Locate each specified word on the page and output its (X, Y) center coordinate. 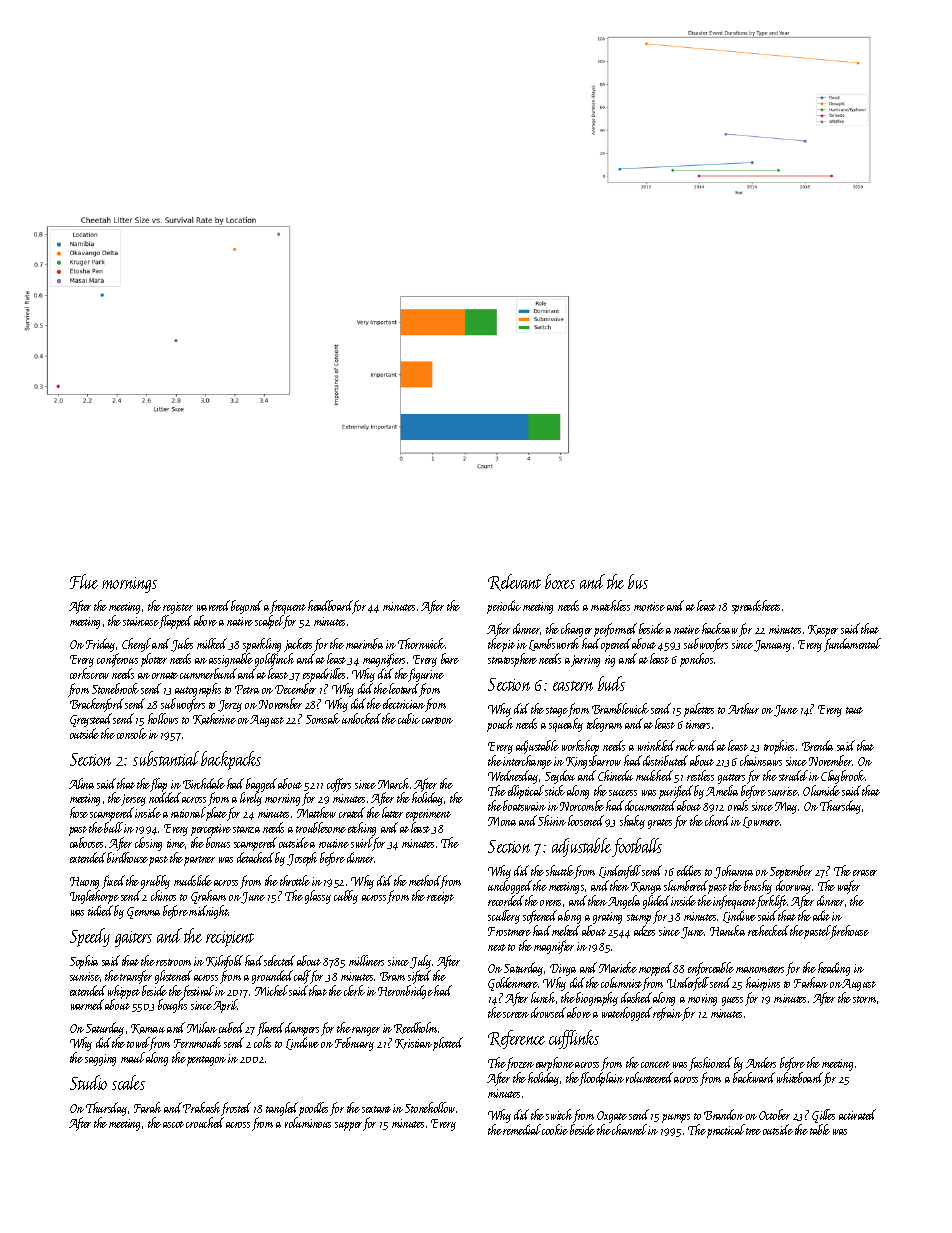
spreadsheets (756, 607)
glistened (173, 977)
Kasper (823, 631)
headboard (330, 607)
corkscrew (89, 673)
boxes (560, 581)
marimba (364, 643)
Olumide (821, 790)
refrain (667, 1014)
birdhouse (127, 857)
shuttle (560, 872)
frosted (236, 1109)
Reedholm (415, 1028)
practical (726, 1131)
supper (348, 1126)
